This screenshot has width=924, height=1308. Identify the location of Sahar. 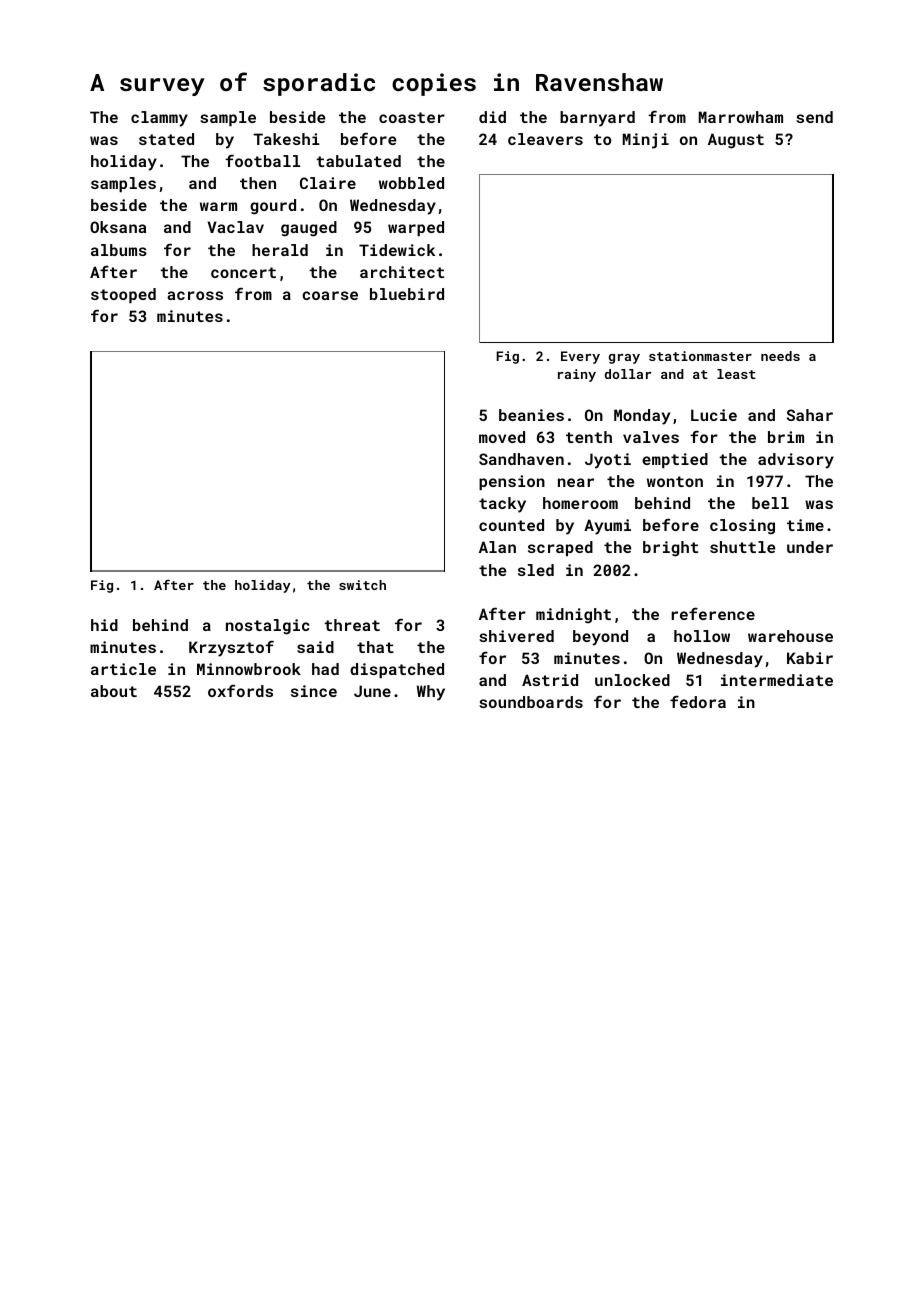
(810, 415).
